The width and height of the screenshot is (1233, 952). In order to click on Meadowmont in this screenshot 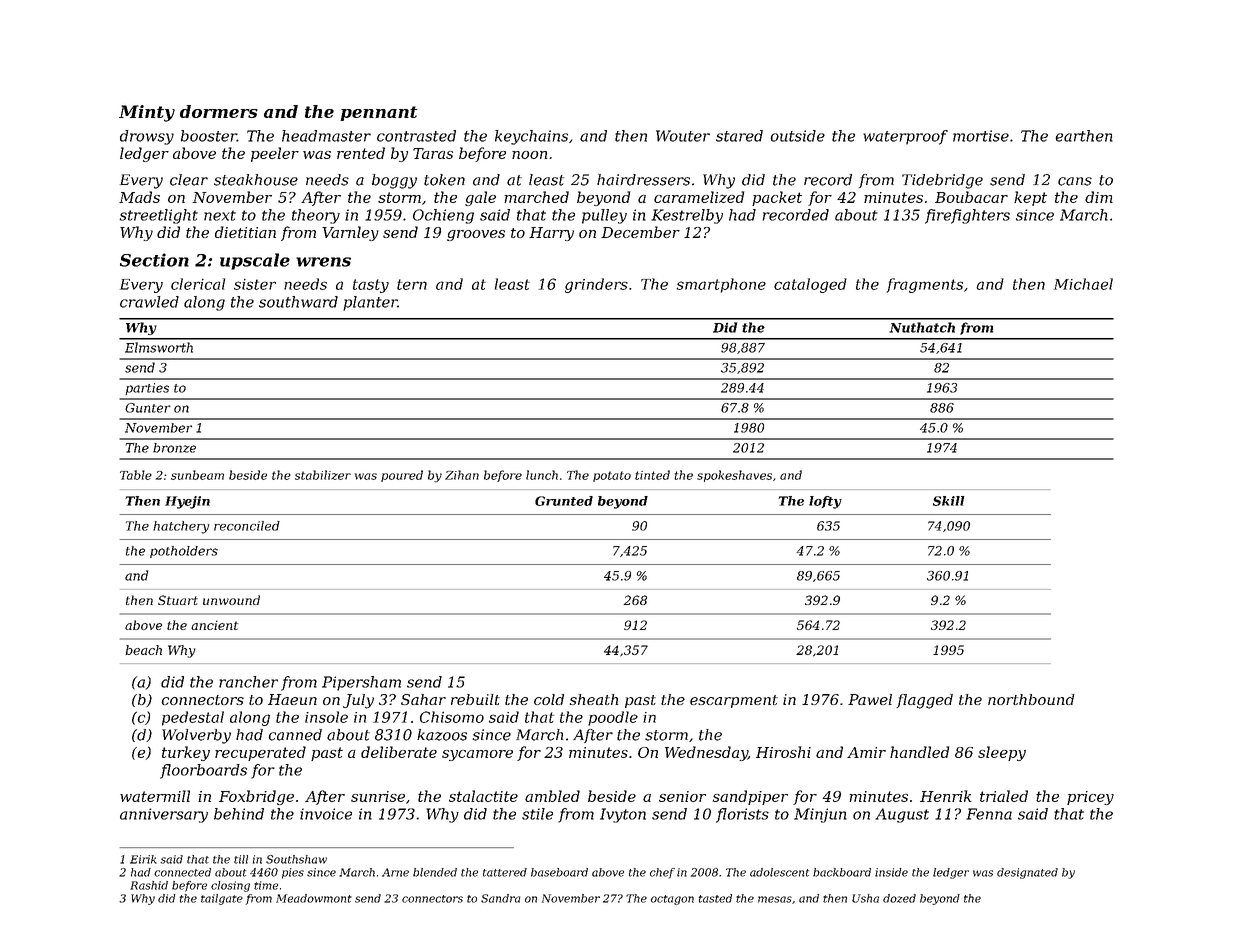, I will do `click(314, 898)`.
